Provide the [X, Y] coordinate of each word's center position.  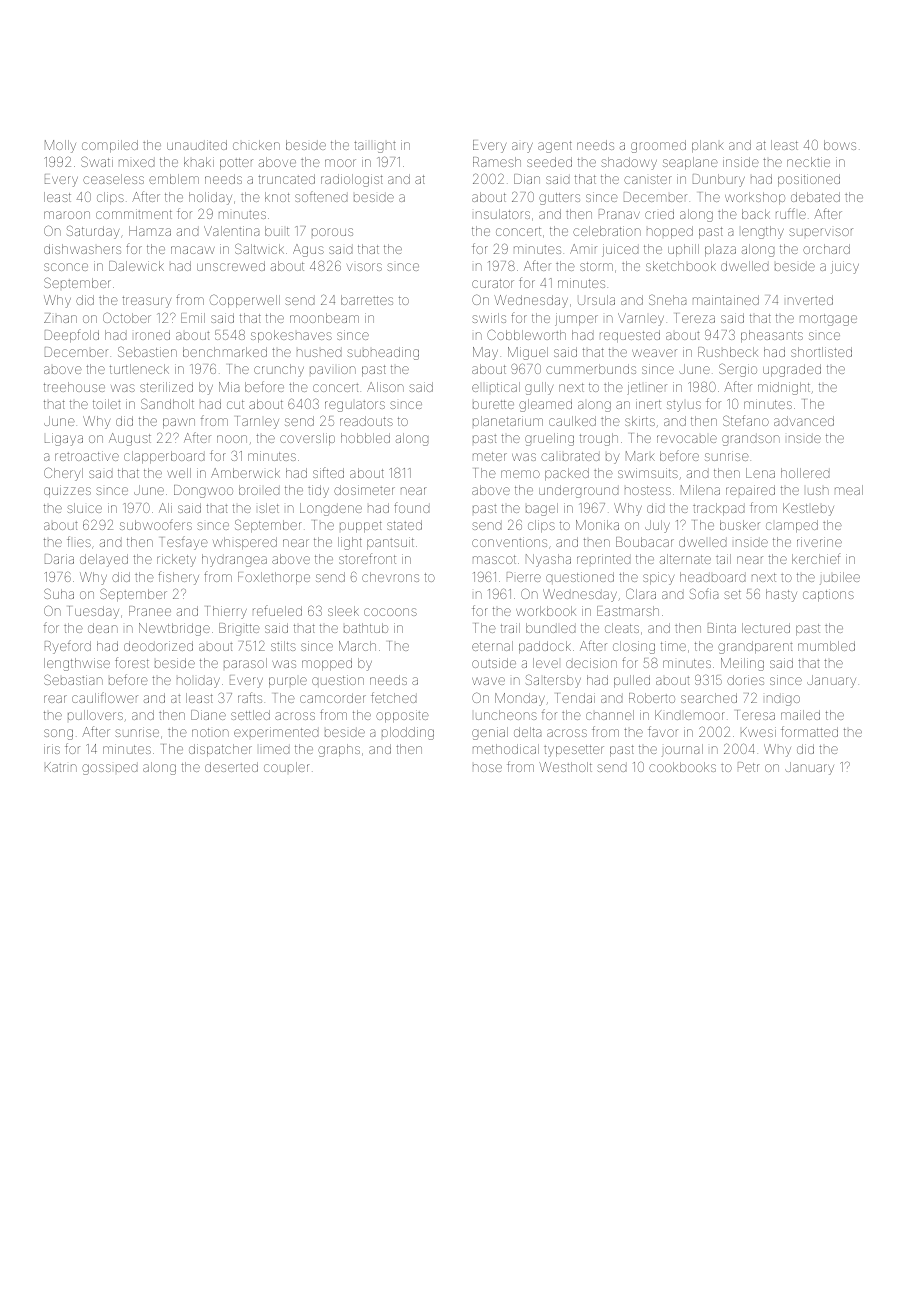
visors [364, 267]
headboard [712, 577]
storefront [367, 558]
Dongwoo [203, 491]
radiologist [352, 180]
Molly [60, 146]
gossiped [109, 769]
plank [708, 146]
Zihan [60, 318]
